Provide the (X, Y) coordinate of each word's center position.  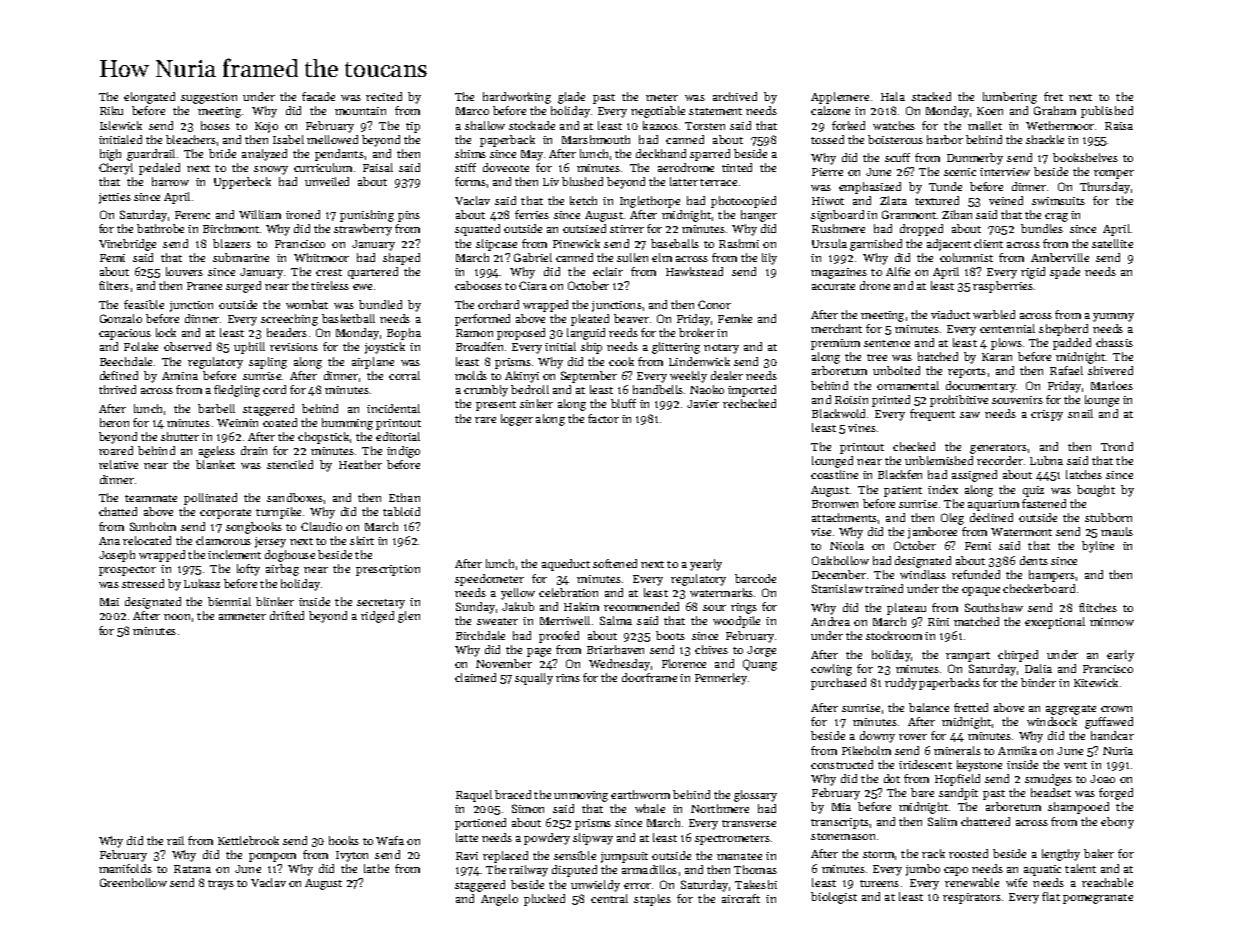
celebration (568, 592)
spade (1065, 273)
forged (1116, 794)
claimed (475, 677)
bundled (380, 304)
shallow (485, 125)
